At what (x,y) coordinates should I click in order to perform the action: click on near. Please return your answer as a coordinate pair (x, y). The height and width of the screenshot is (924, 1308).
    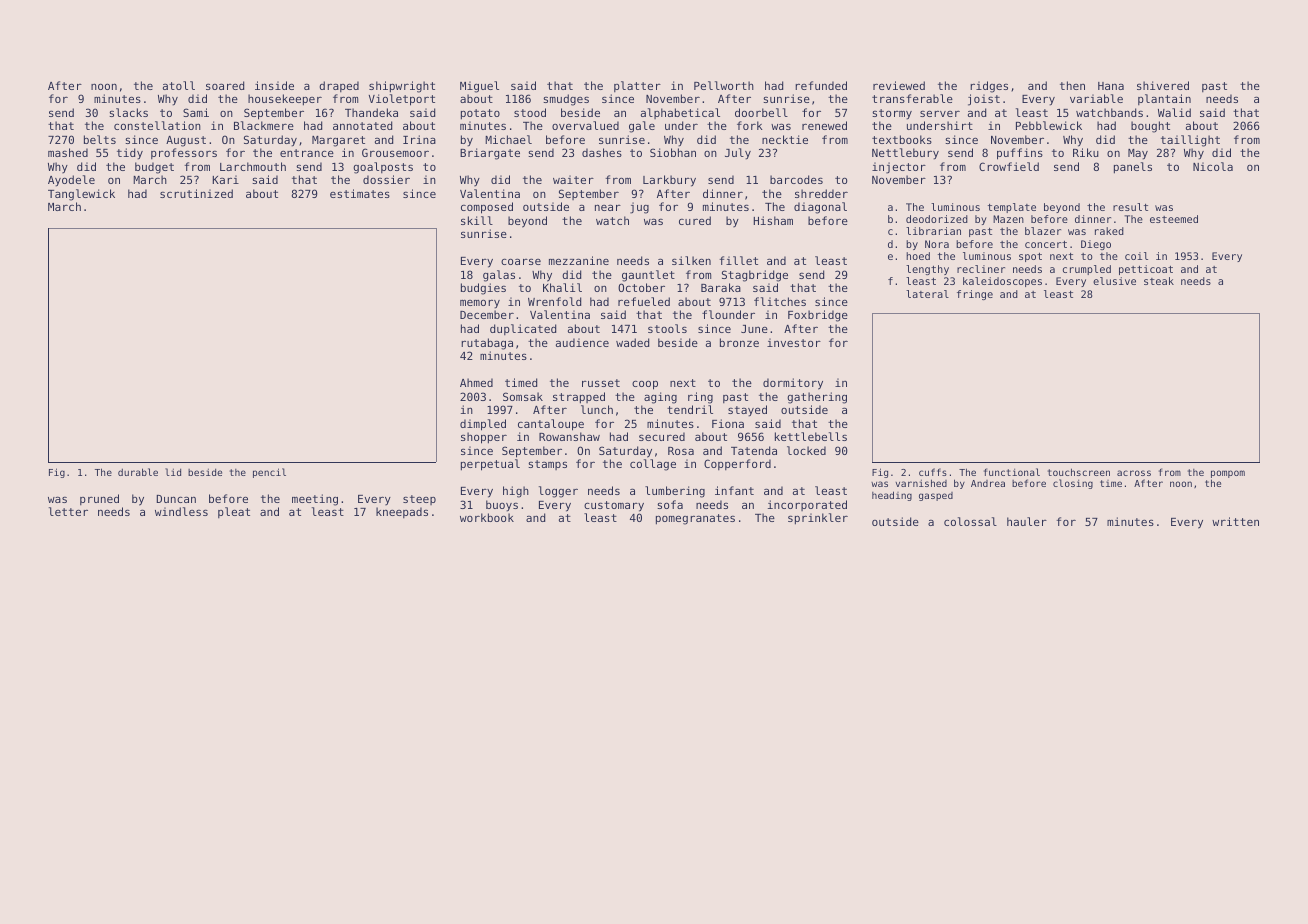
    Looking at the image, I should click on (608, 207).
